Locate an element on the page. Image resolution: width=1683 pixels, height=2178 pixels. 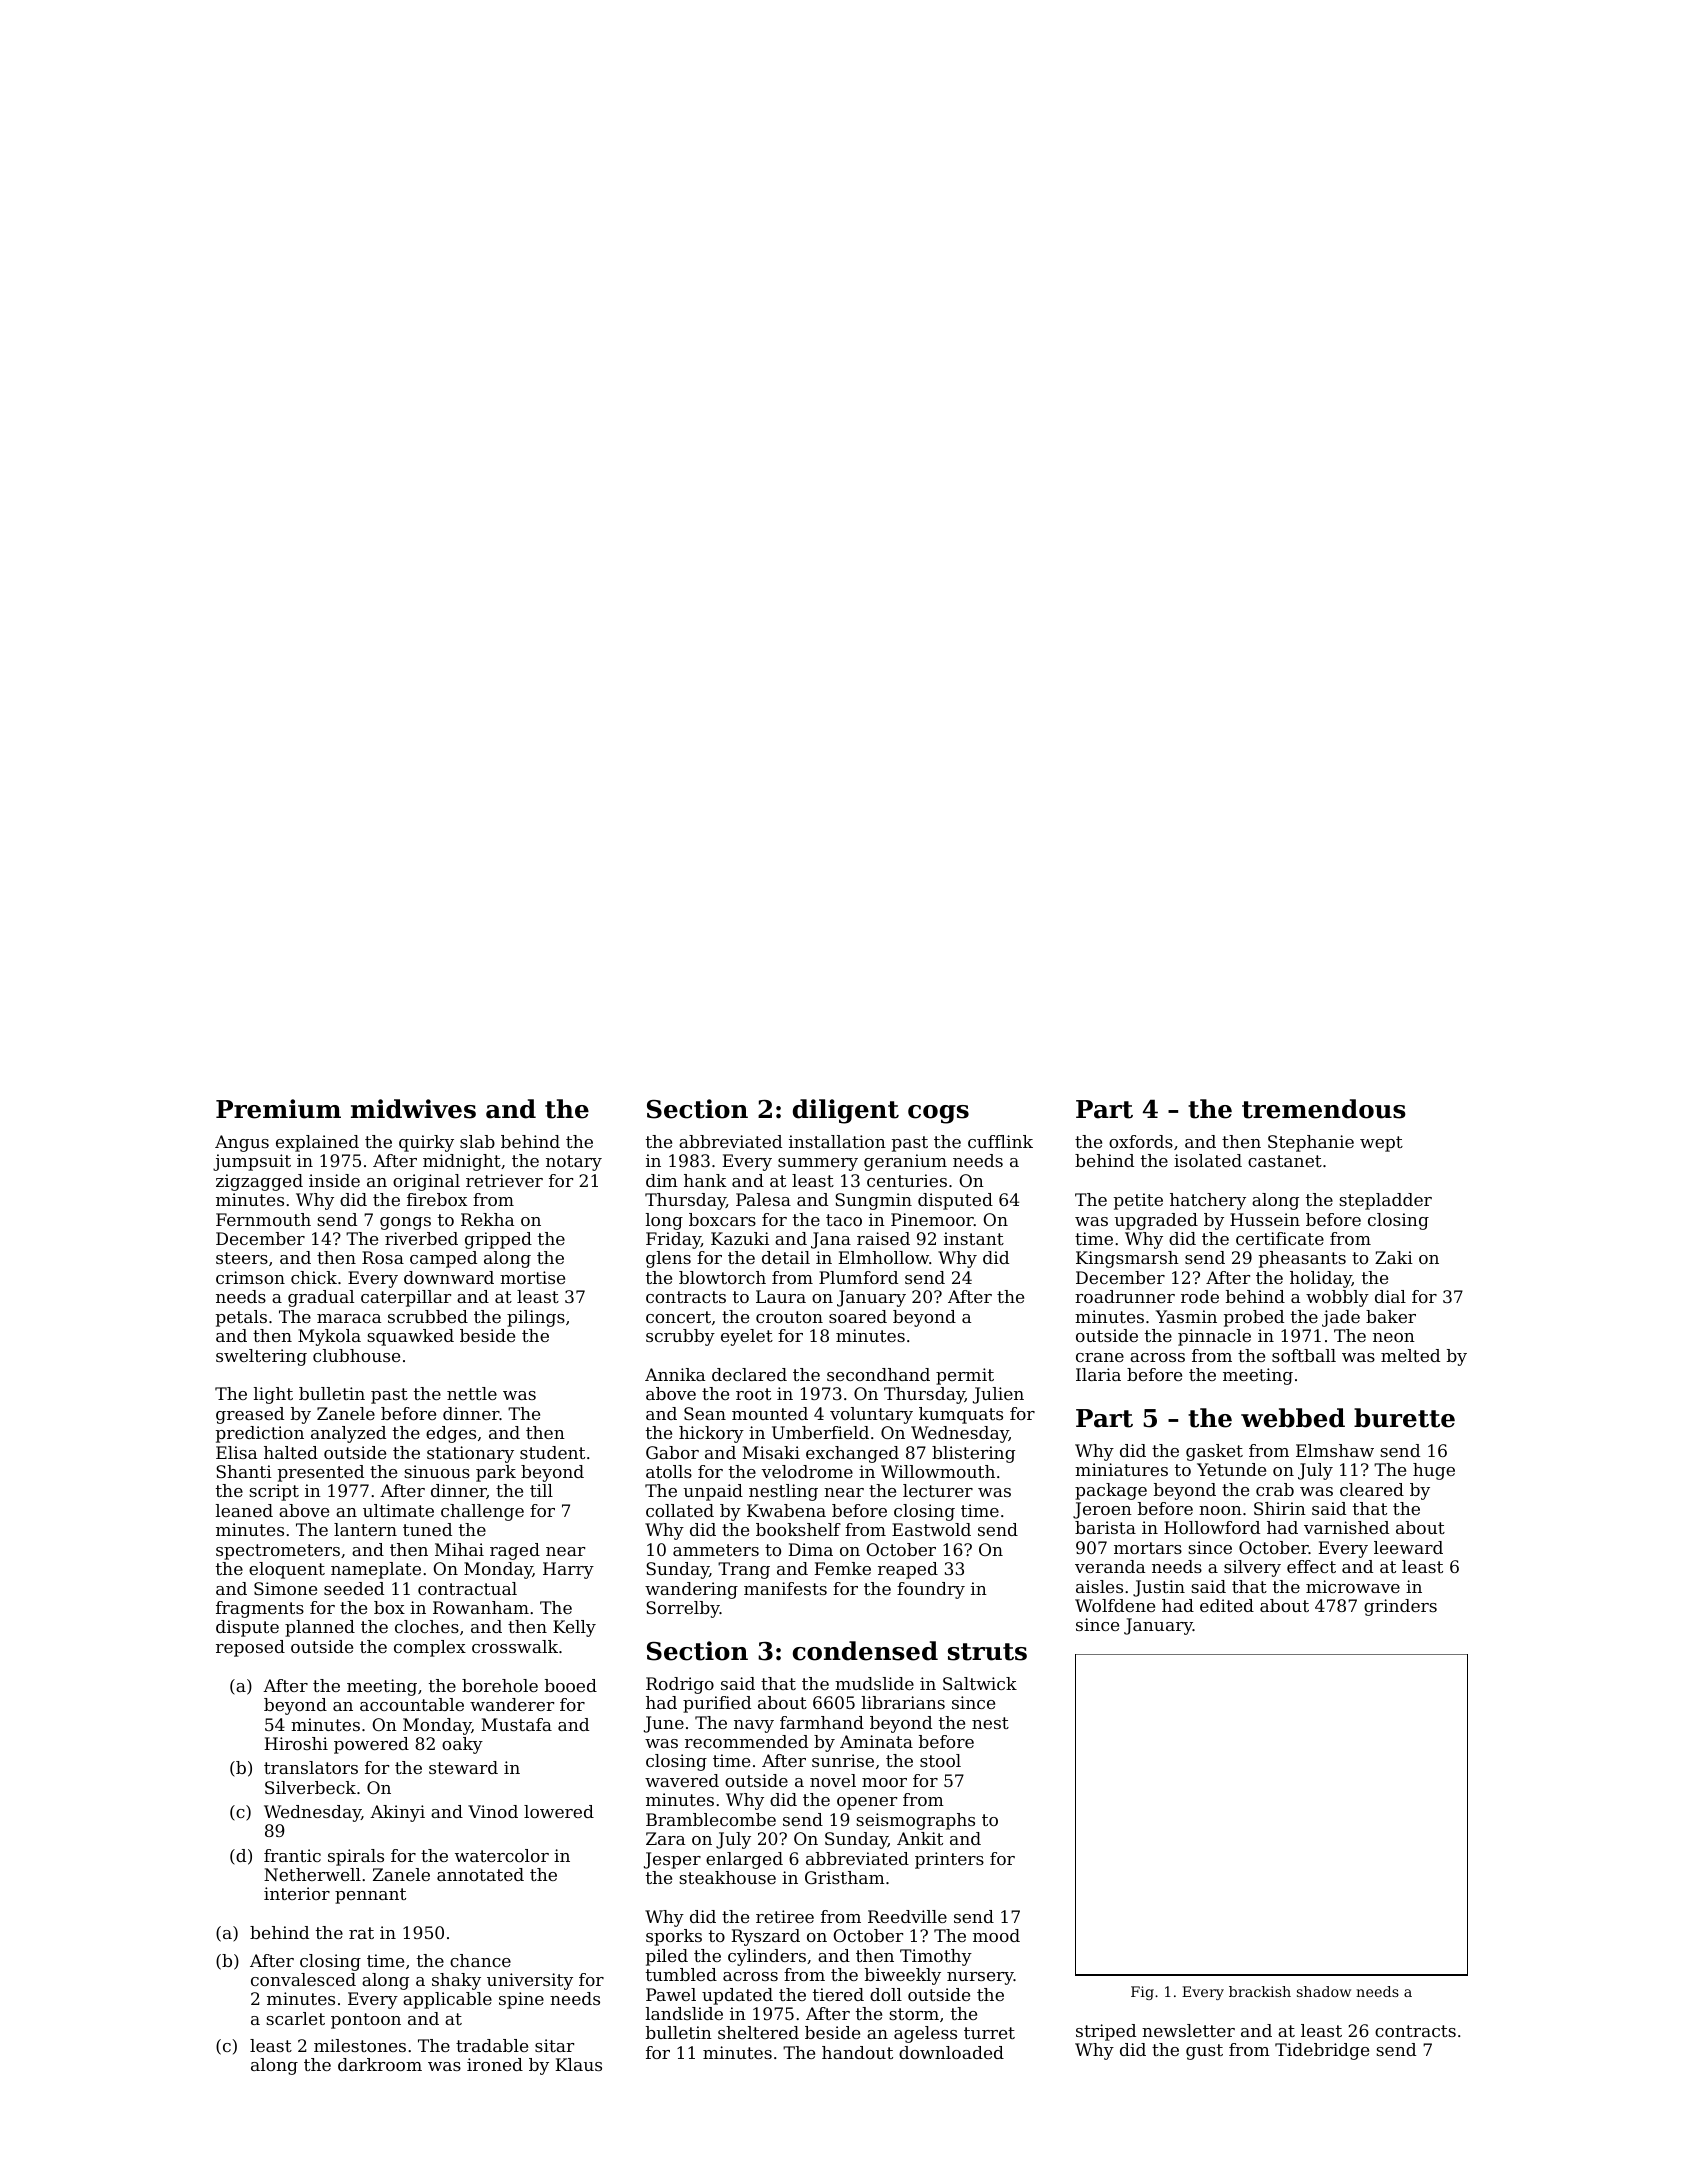
leaned is located at coordinates (244, 1510).
